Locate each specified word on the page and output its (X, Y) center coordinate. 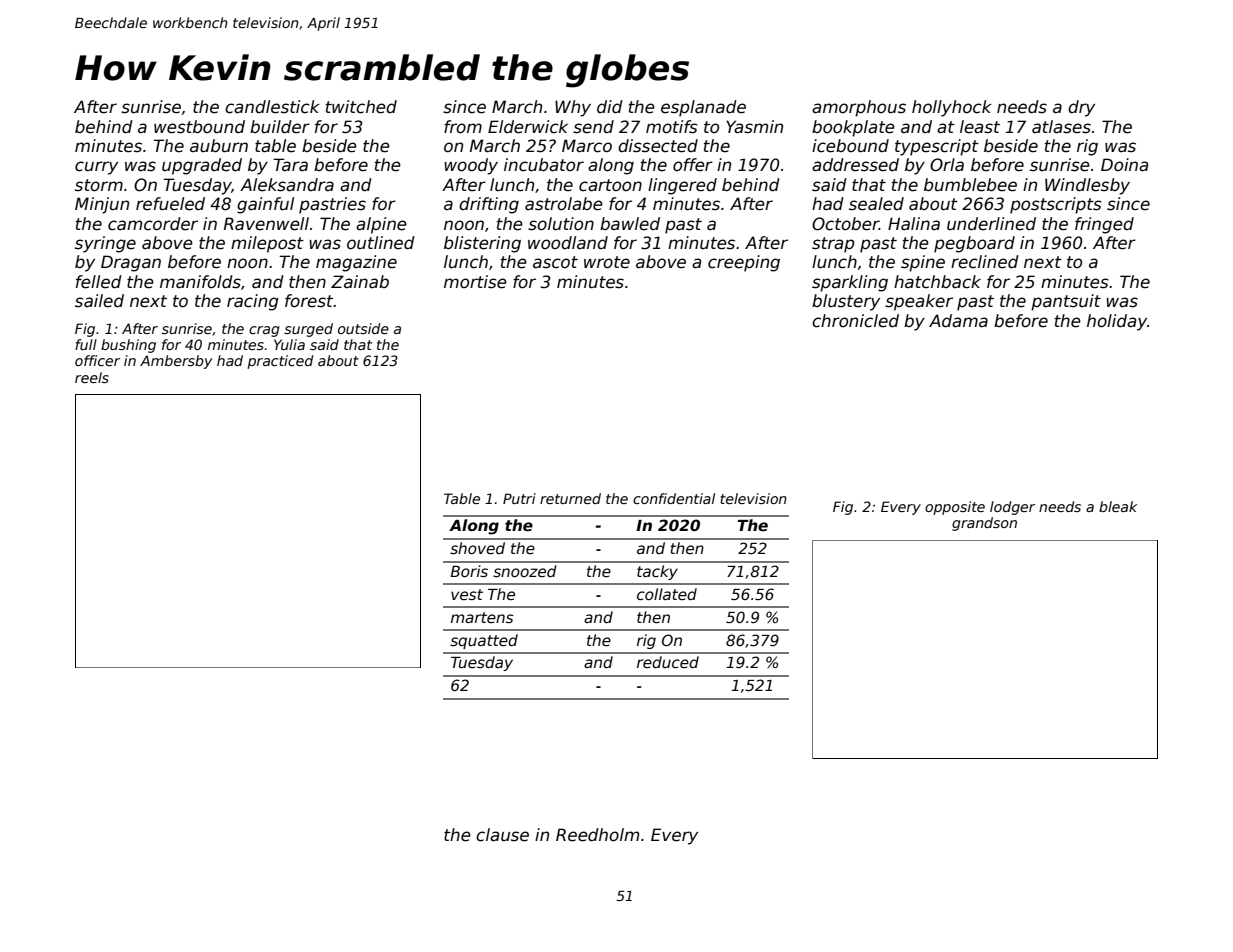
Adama (958, 321)
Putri (519, 498)
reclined (985, 262)
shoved (477, 548)
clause (502, 835)
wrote (607, 262)
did (610, 107)
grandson (984, 524)
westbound (199, 127)
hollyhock (952, 108)
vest (467, 594)
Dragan (131, 263)
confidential (674, 498)
